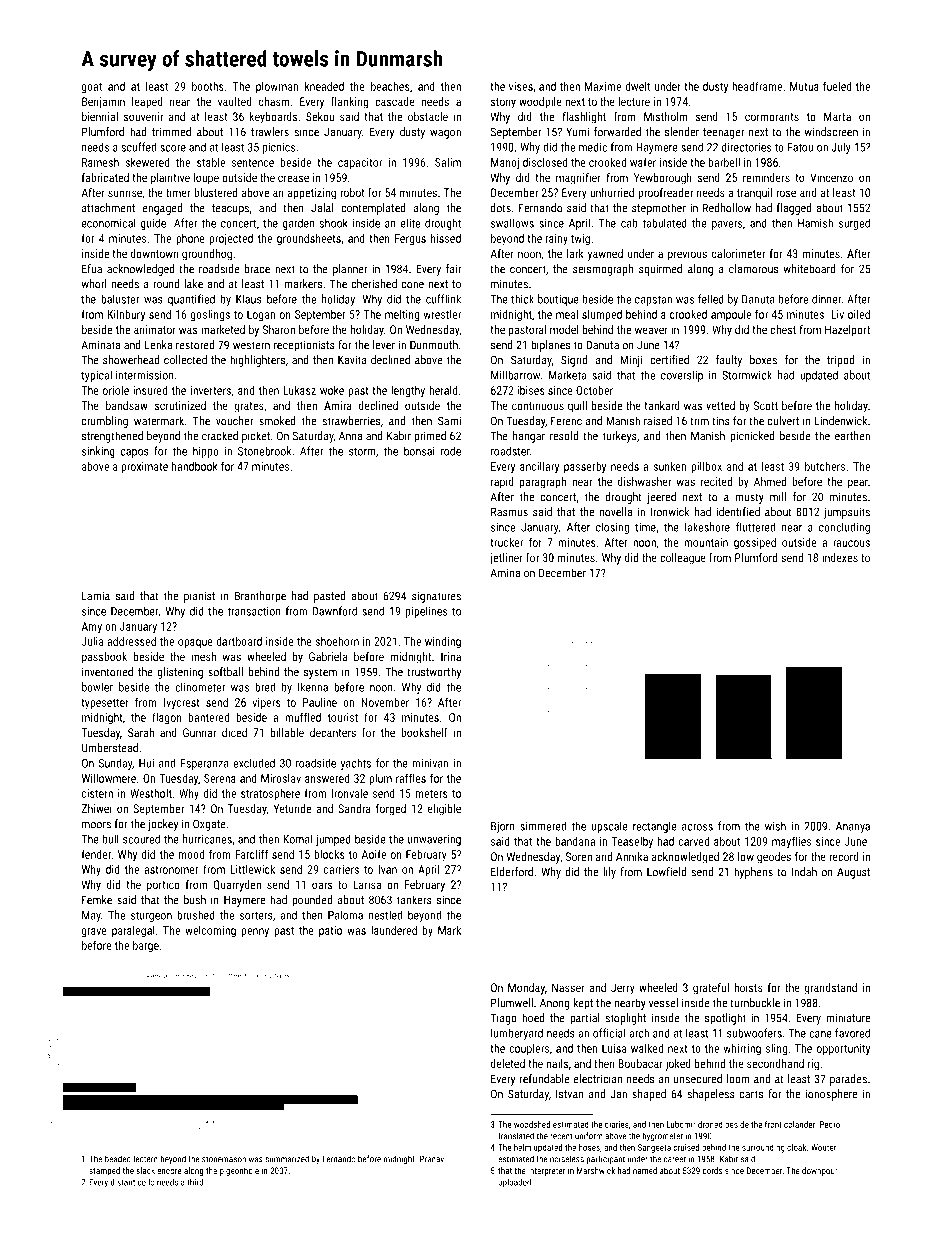 The height and width of the page is (1233, 952). Describe the element at coordinates (504, 1019) in the page. I see `Tiago` at that location.
